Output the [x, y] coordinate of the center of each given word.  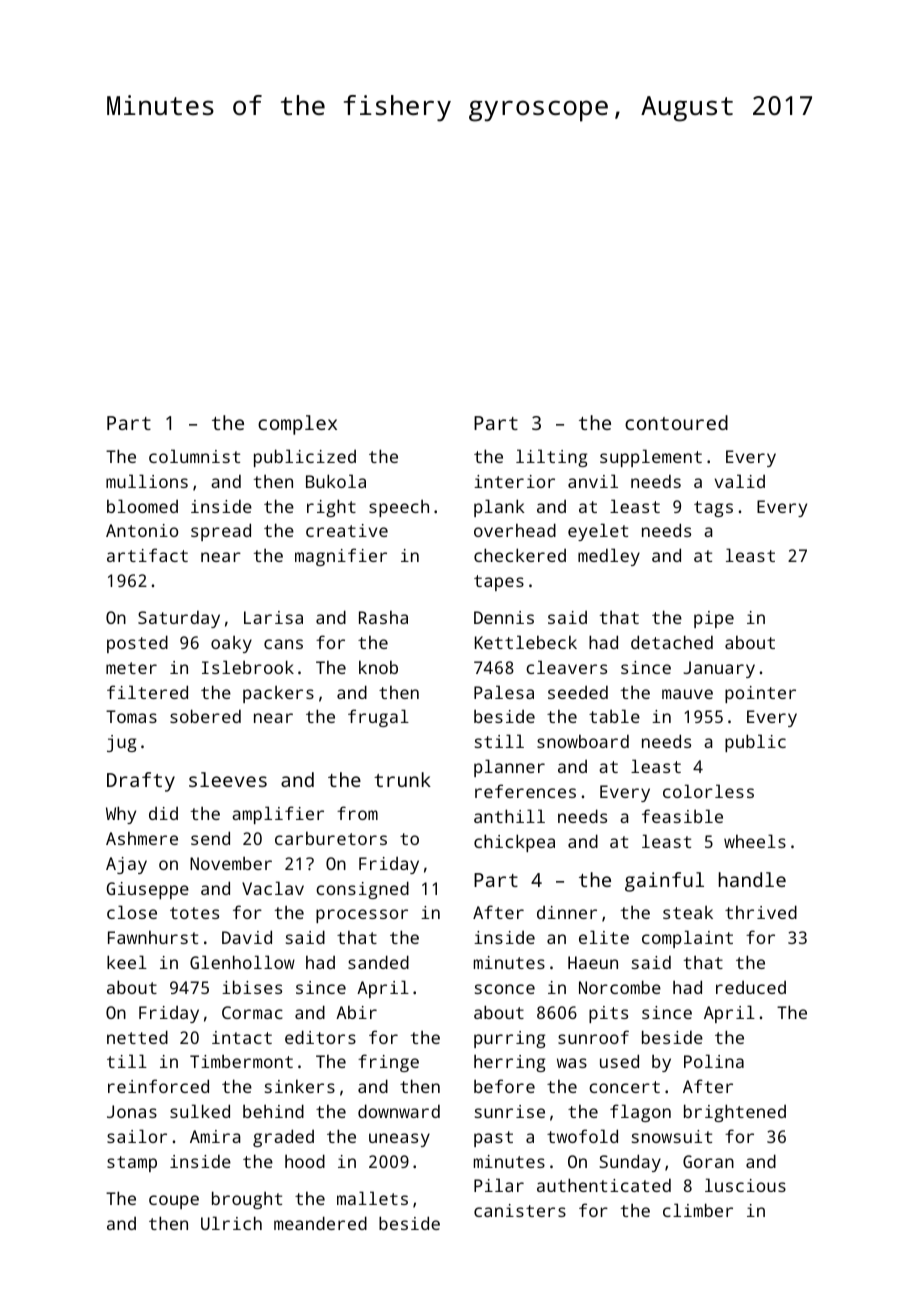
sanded [378, 962]
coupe [174, 1202]
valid [740, 481]
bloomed [142, 506]
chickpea [514, 843]
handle [752, 879]
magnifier [341, 557]
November [231, 863]
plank [499, 508]
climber [698, 1210]
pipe [714, 619]
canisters [520, 1210]
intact [242, 1037]
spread [221, 532]
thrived [761, 912]
